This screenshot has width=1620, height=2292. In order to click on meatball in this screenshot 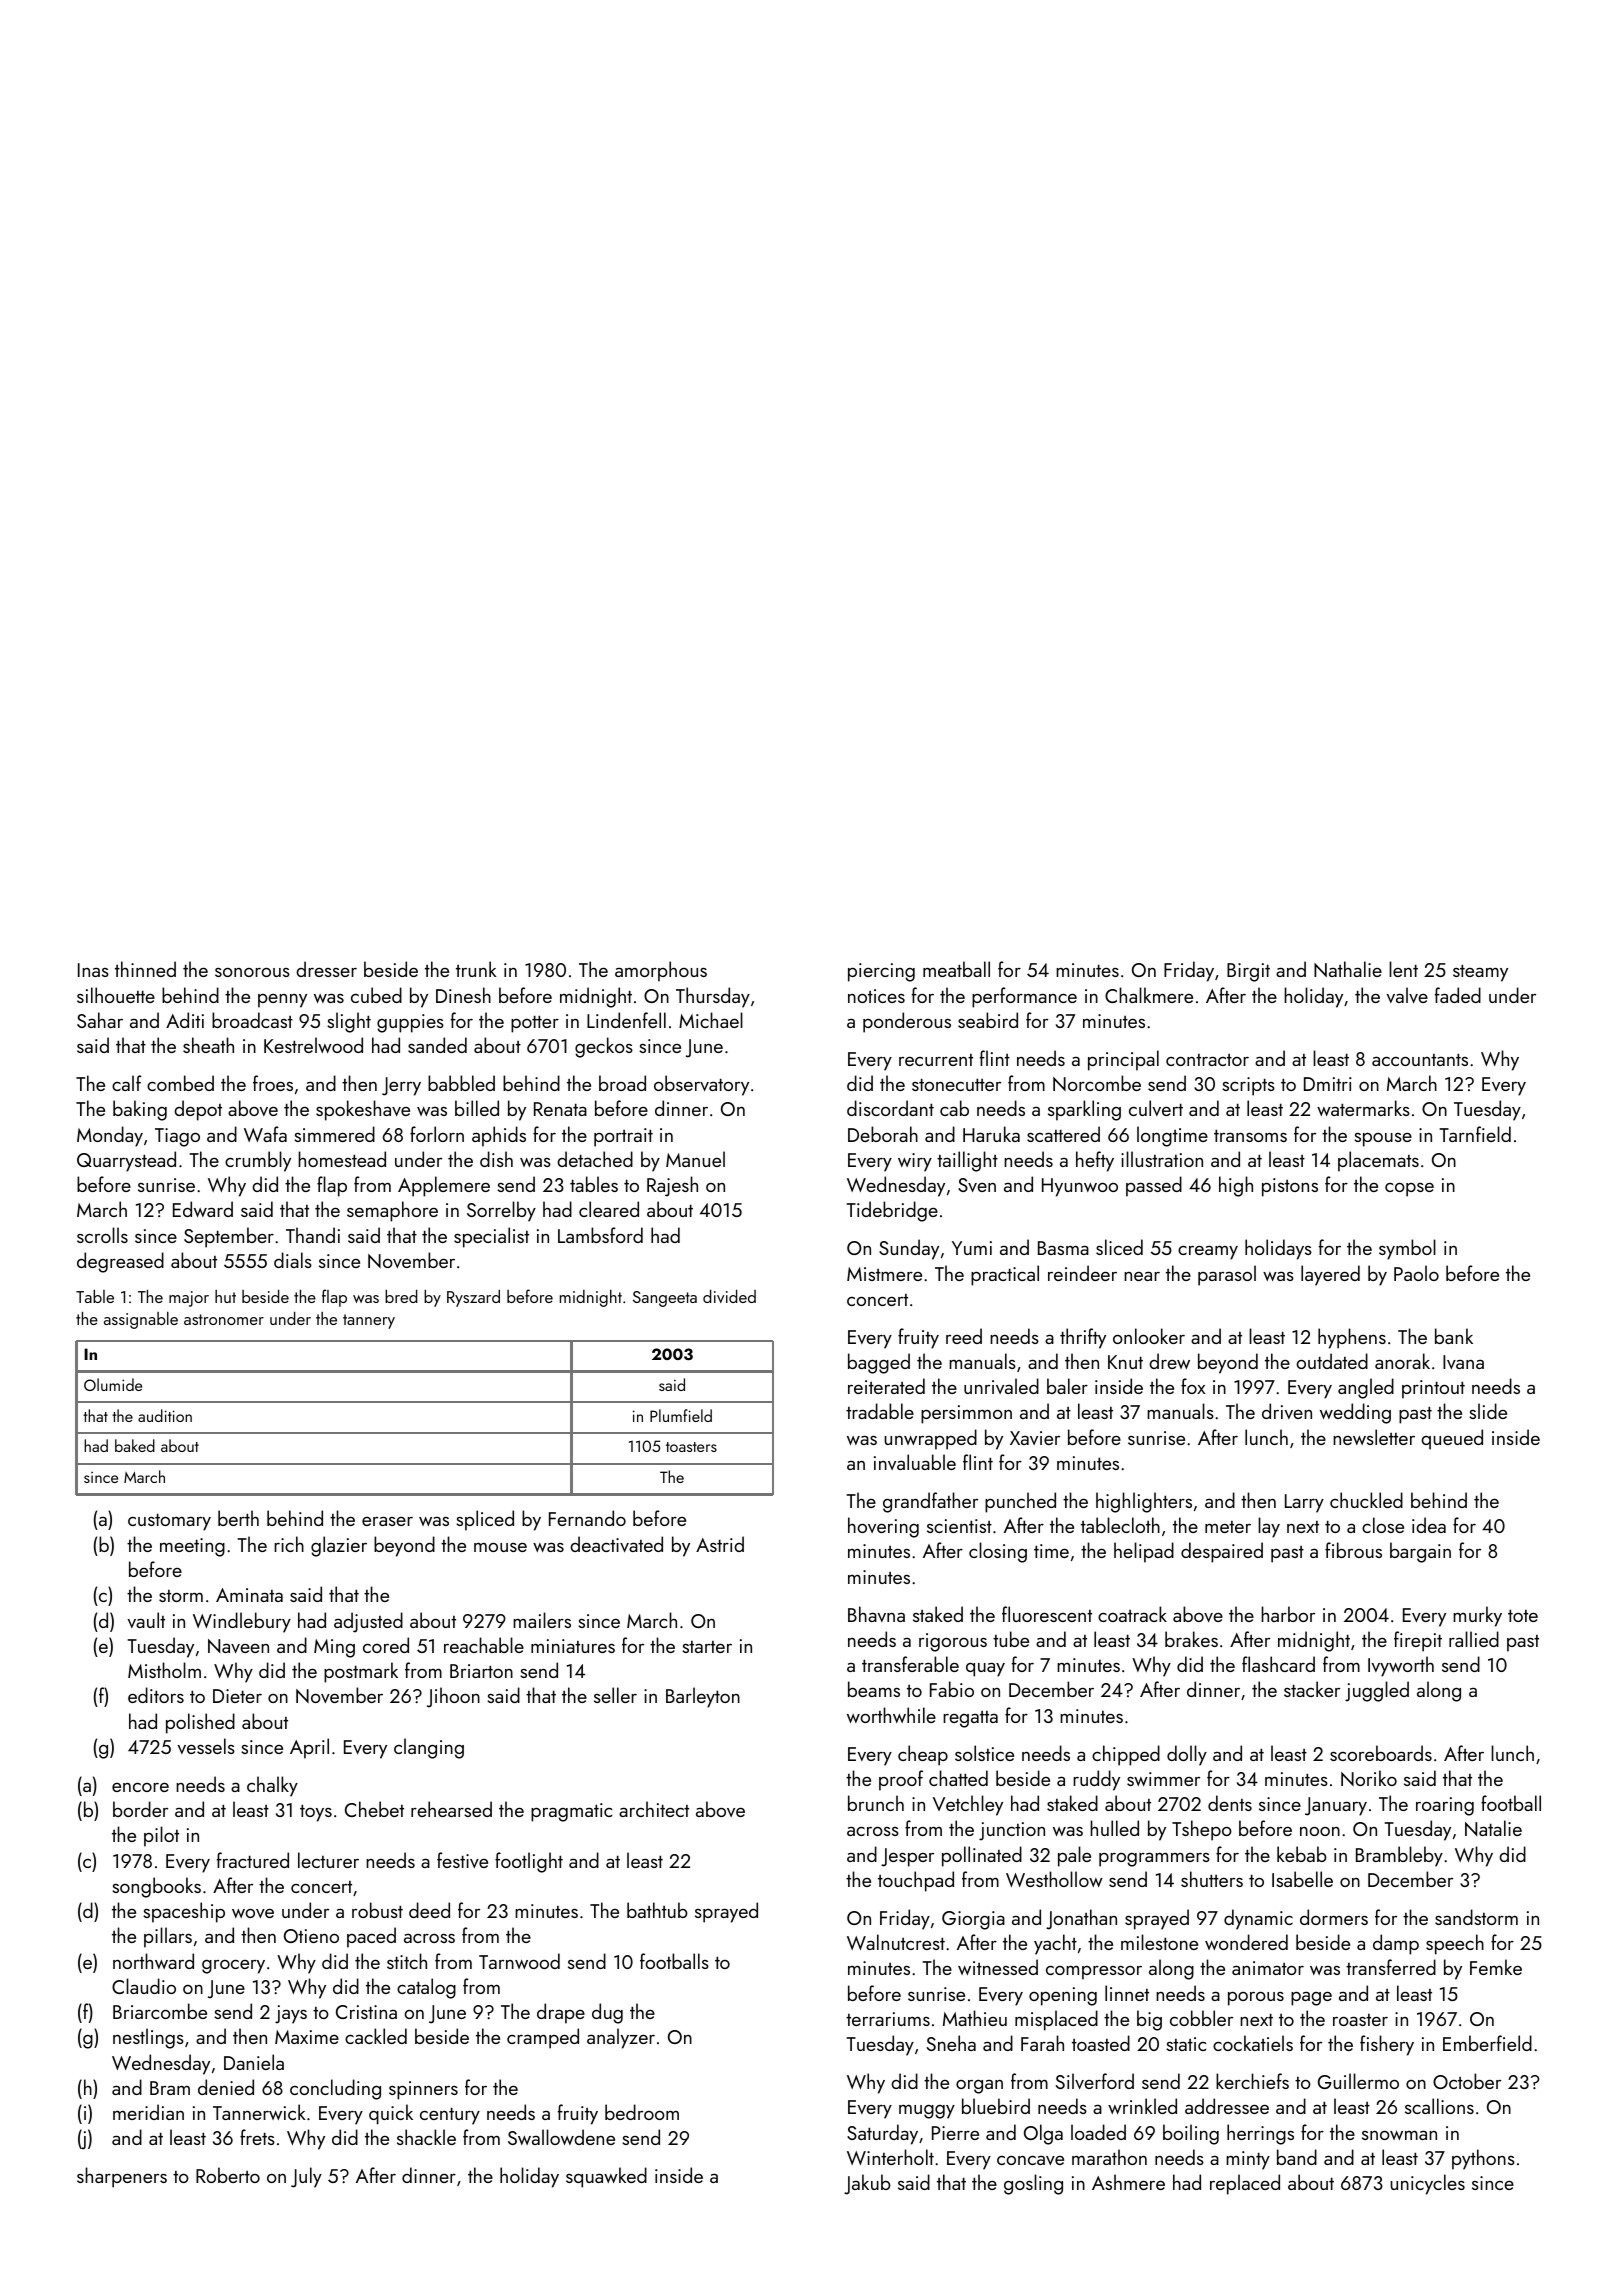, I will do `click(956, 969)`.
